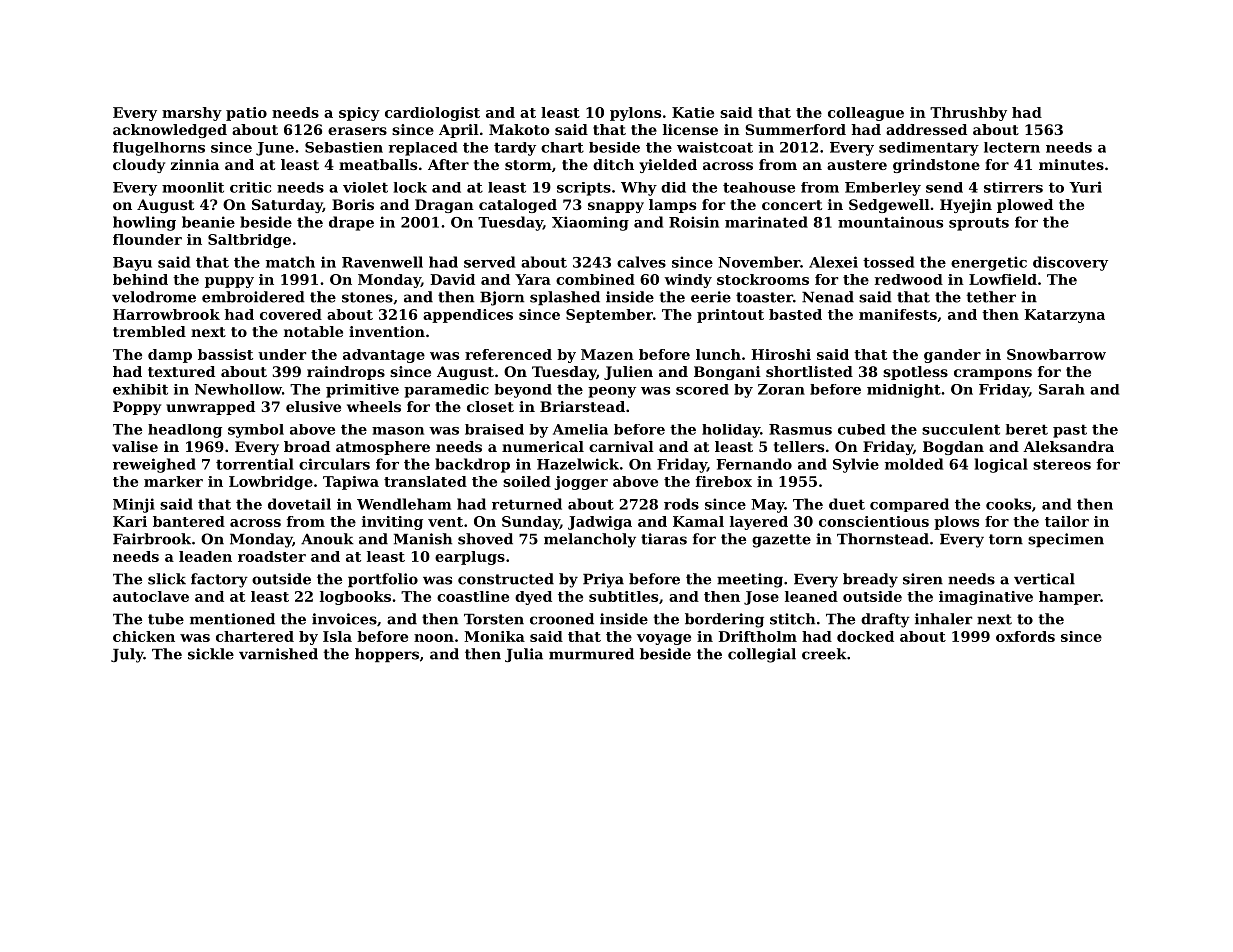  Describe the element at coordinates (490, 406) in the page. I see `closet` at that location.
